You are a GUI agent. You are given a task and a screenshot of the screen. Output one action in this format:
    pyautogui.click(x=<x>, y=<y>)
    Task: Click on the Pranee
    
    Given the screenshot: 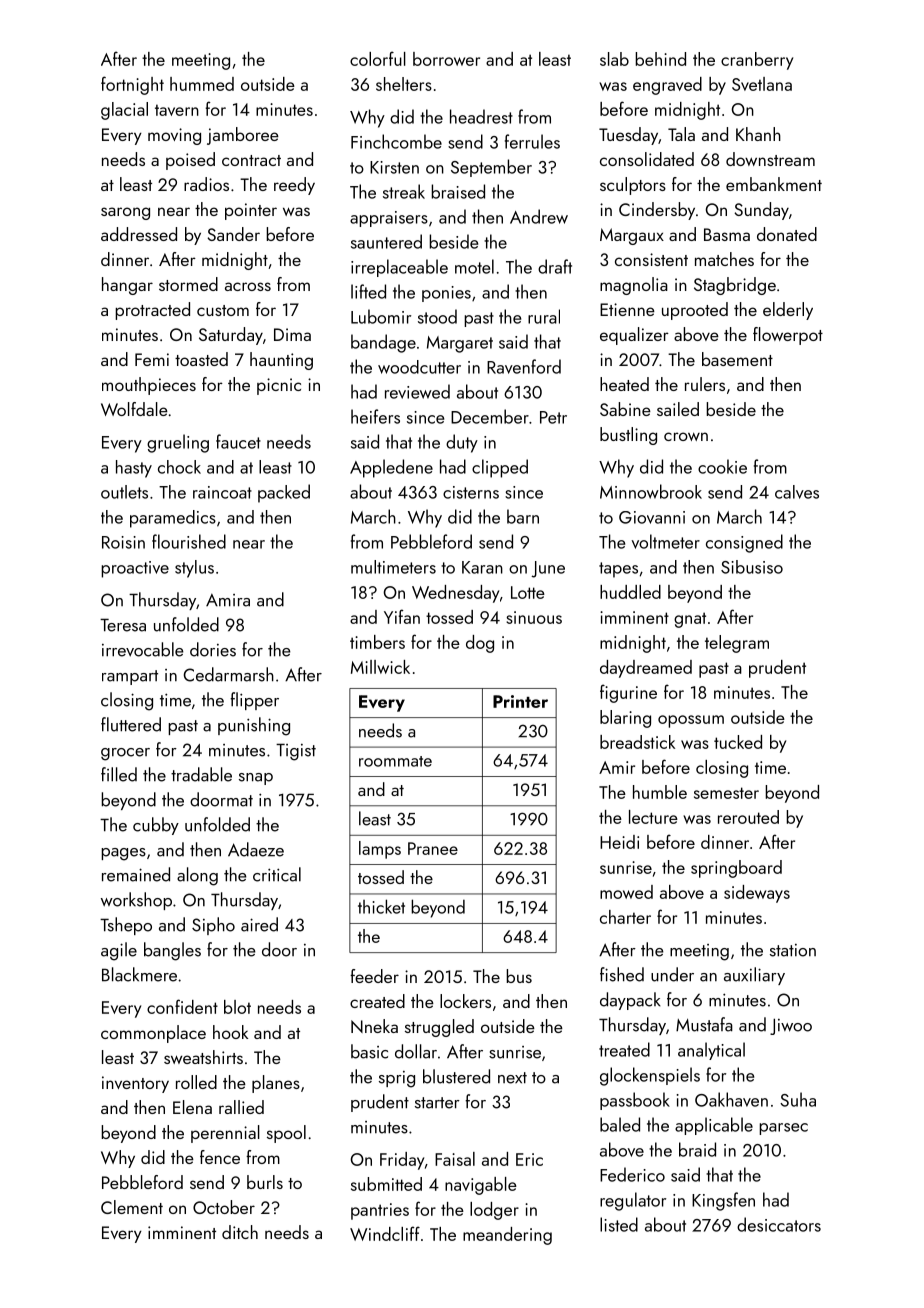 What is the action you would take?
    pyautogui.click(x=433, y=848)
